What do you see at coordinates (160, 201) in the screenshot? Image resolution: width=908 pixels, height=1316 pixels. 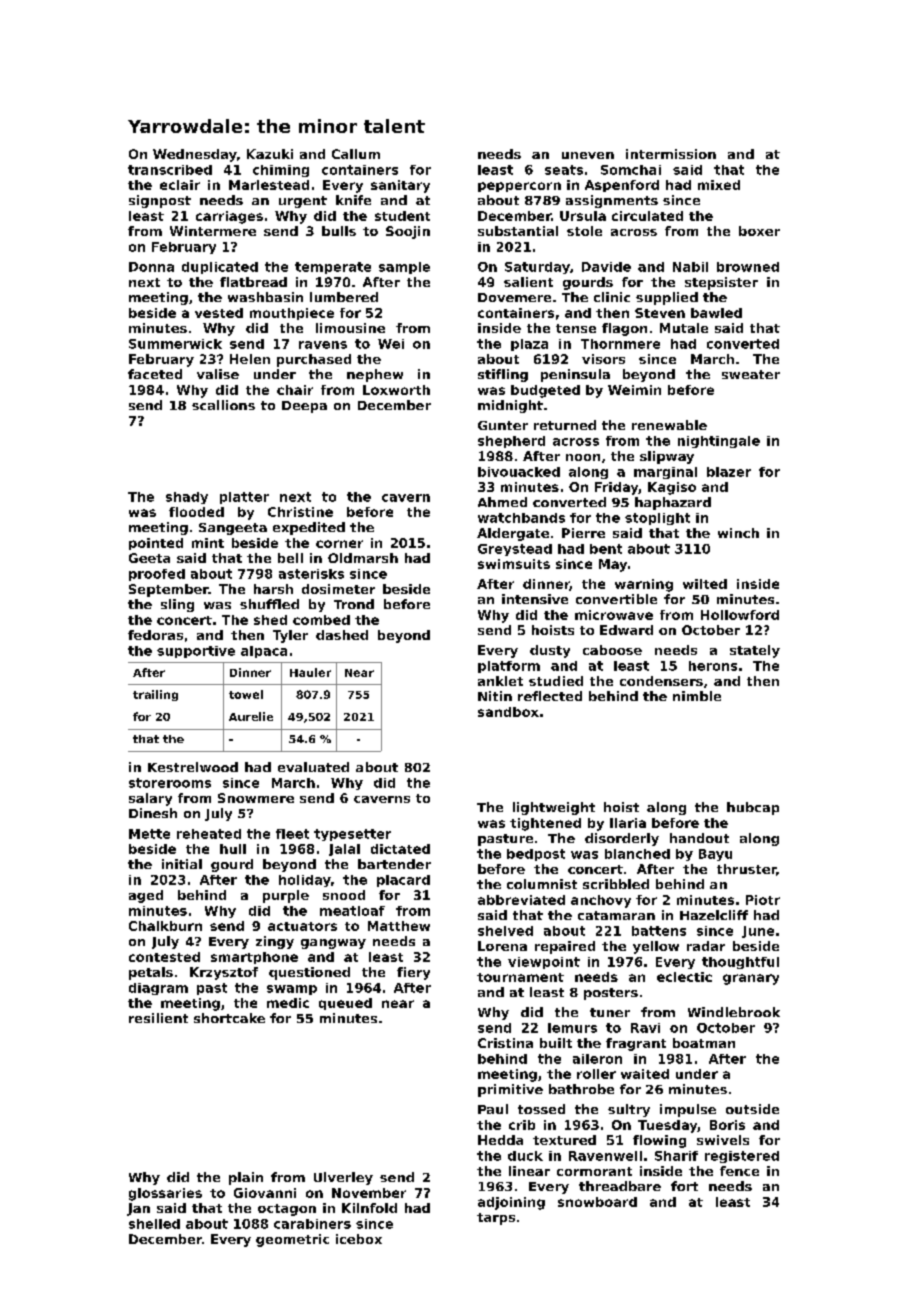 I see `signpost` at bounding box center [160, 201].
